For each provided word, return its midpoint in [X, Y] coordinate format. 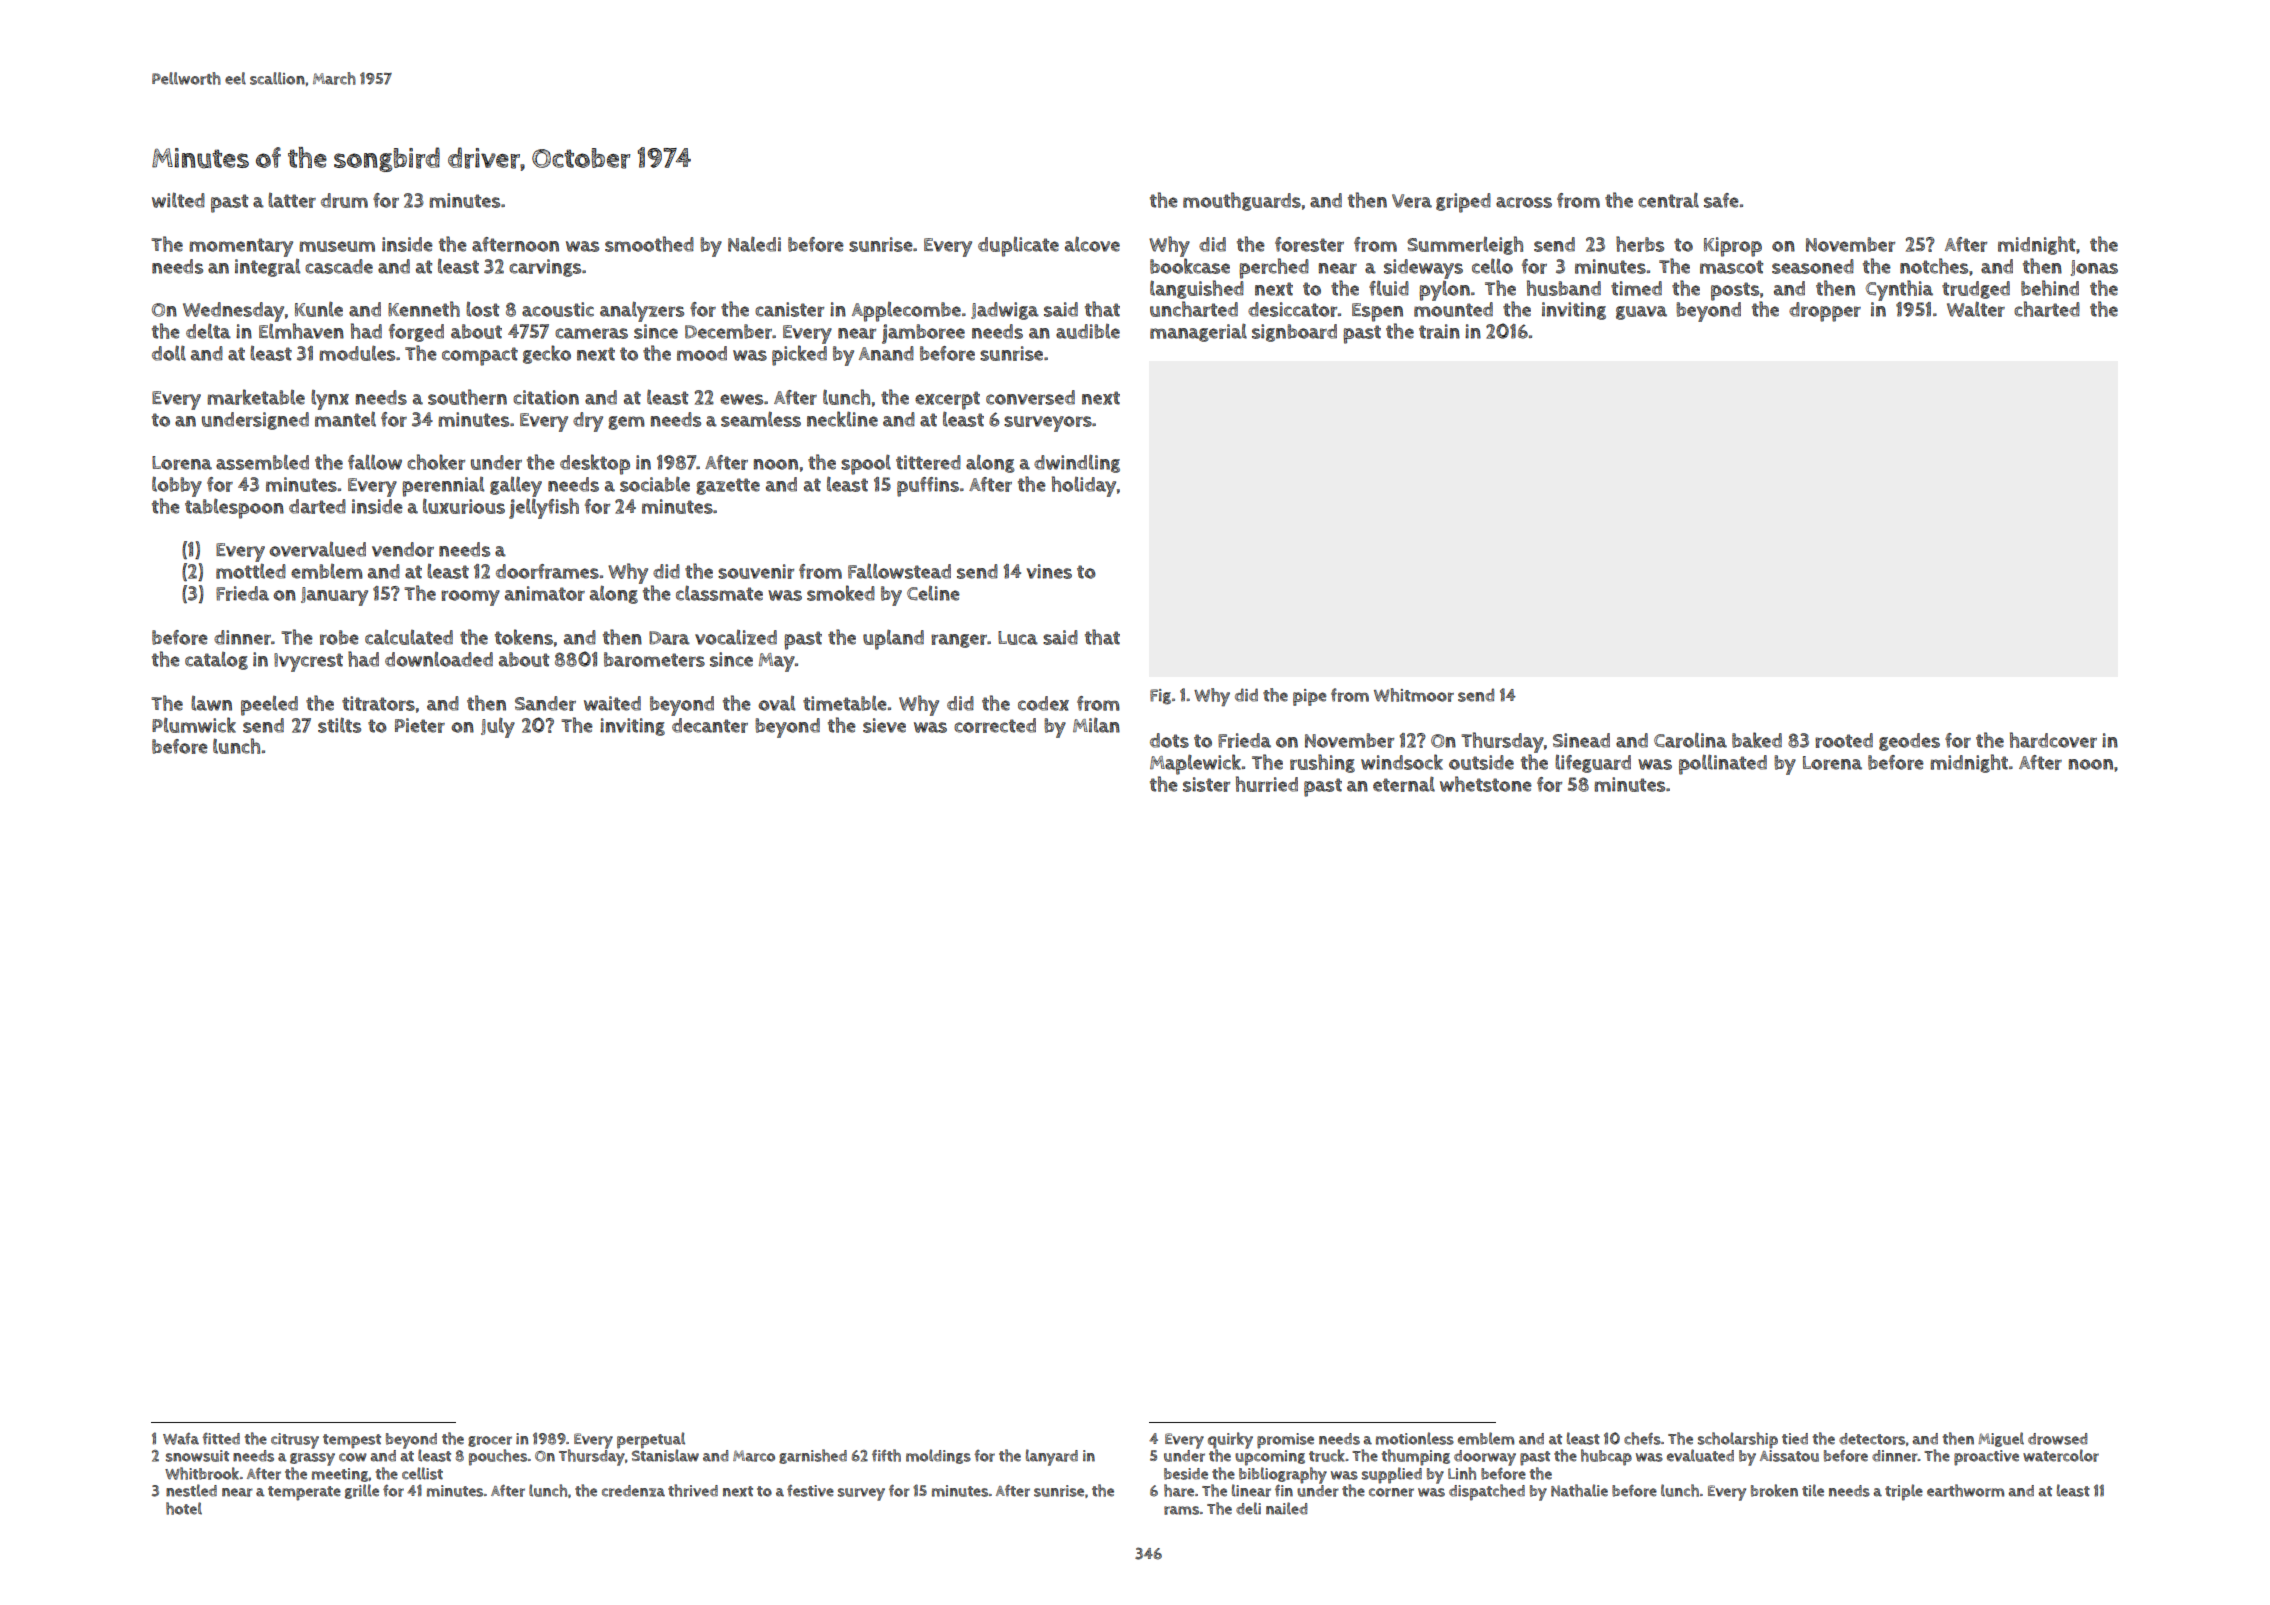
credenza [633, 1491]
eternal [1404, 784]
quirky [1230, 1440]
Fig [1160, 697]
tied [1795, 1439]
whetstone [1486, 784]
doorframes [547, 571]
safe [1721, 200]
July [498, 727]
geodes [1909, 742]
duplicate [1018, 247]
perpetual [651, 1440]
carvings [545, 268]
